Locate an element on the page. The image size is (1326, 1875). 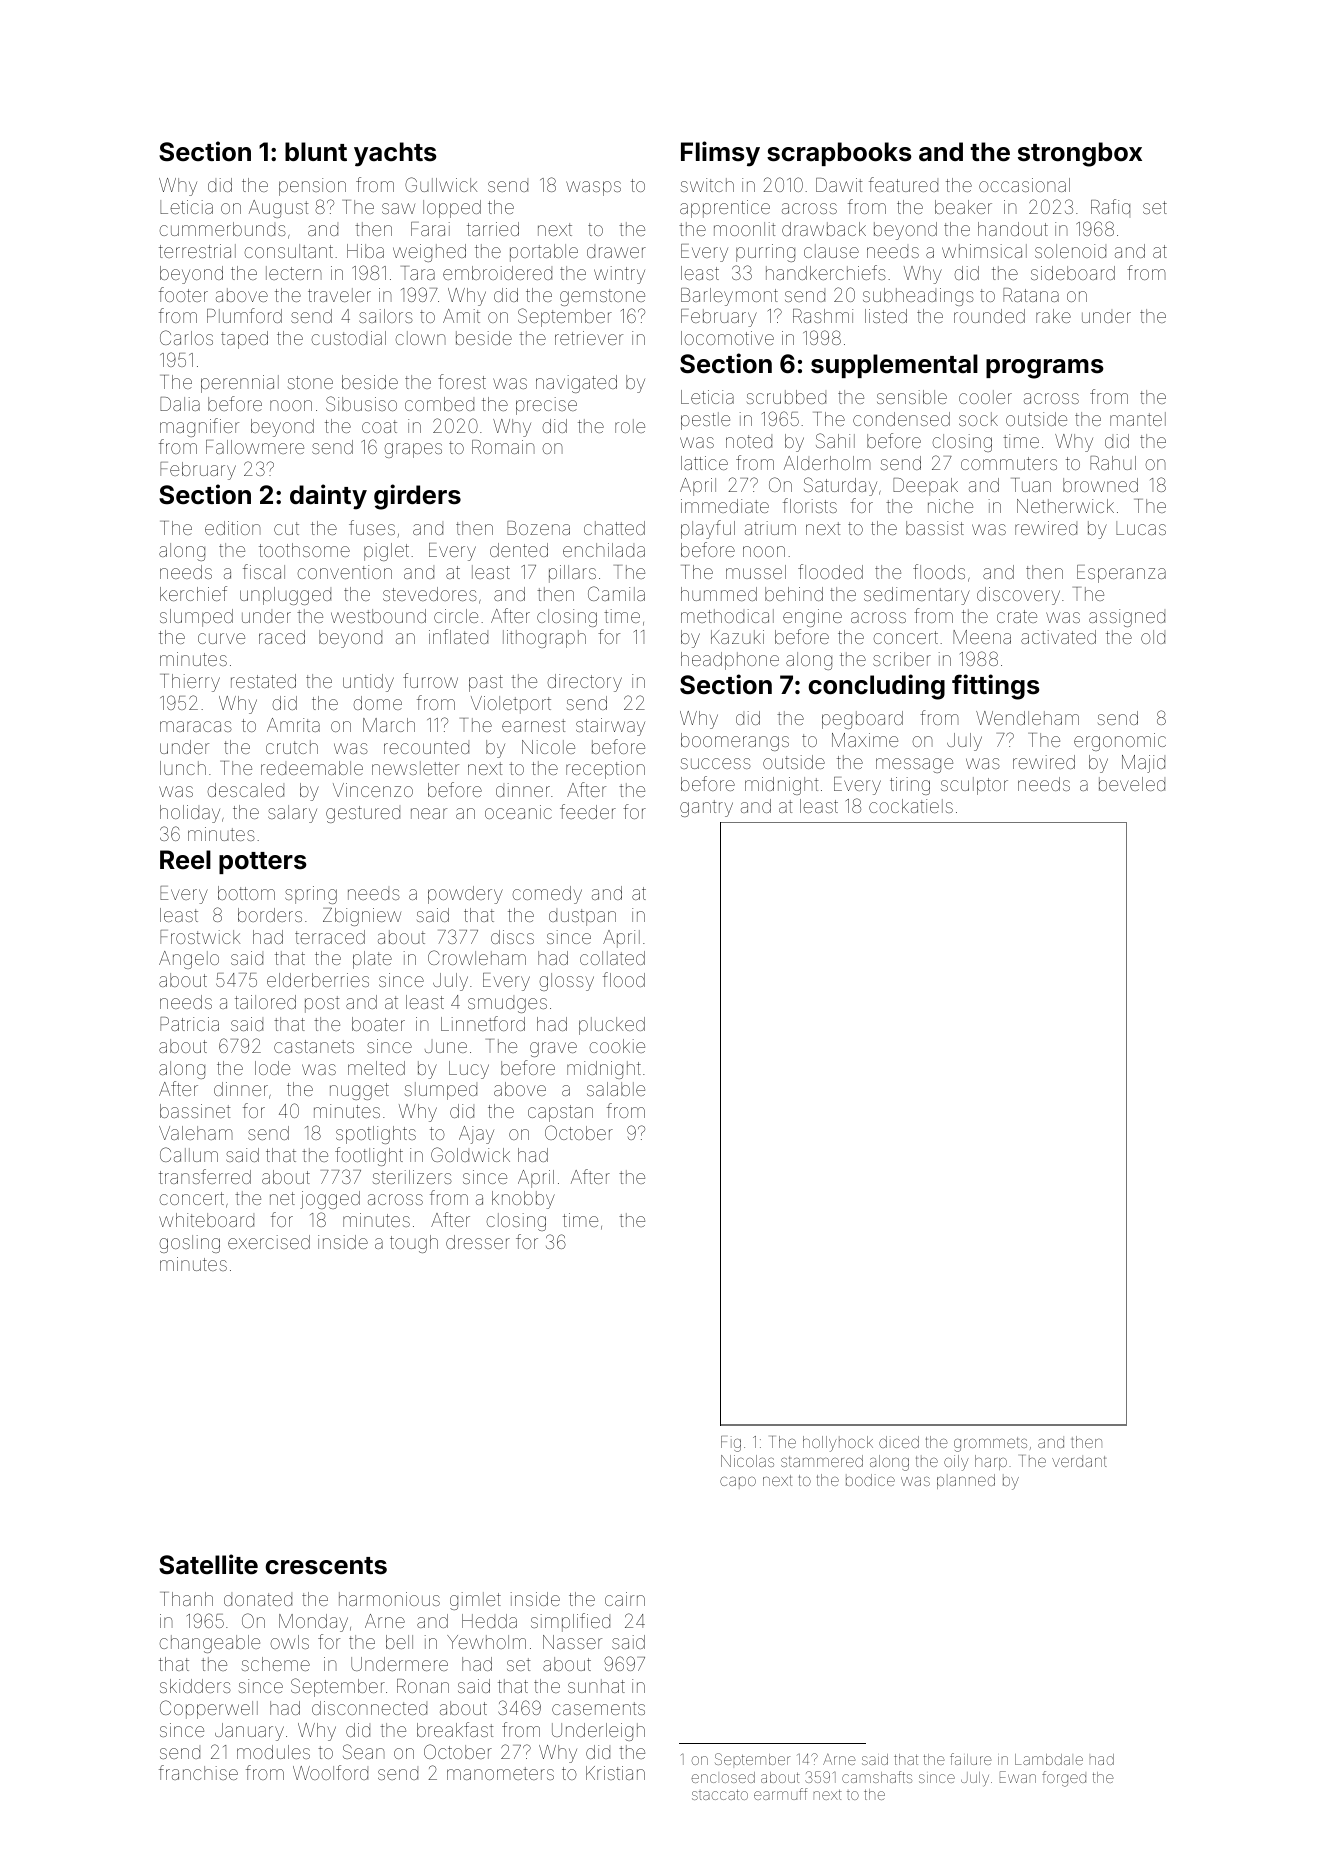
yachts is located at coordinates (395, 154).
